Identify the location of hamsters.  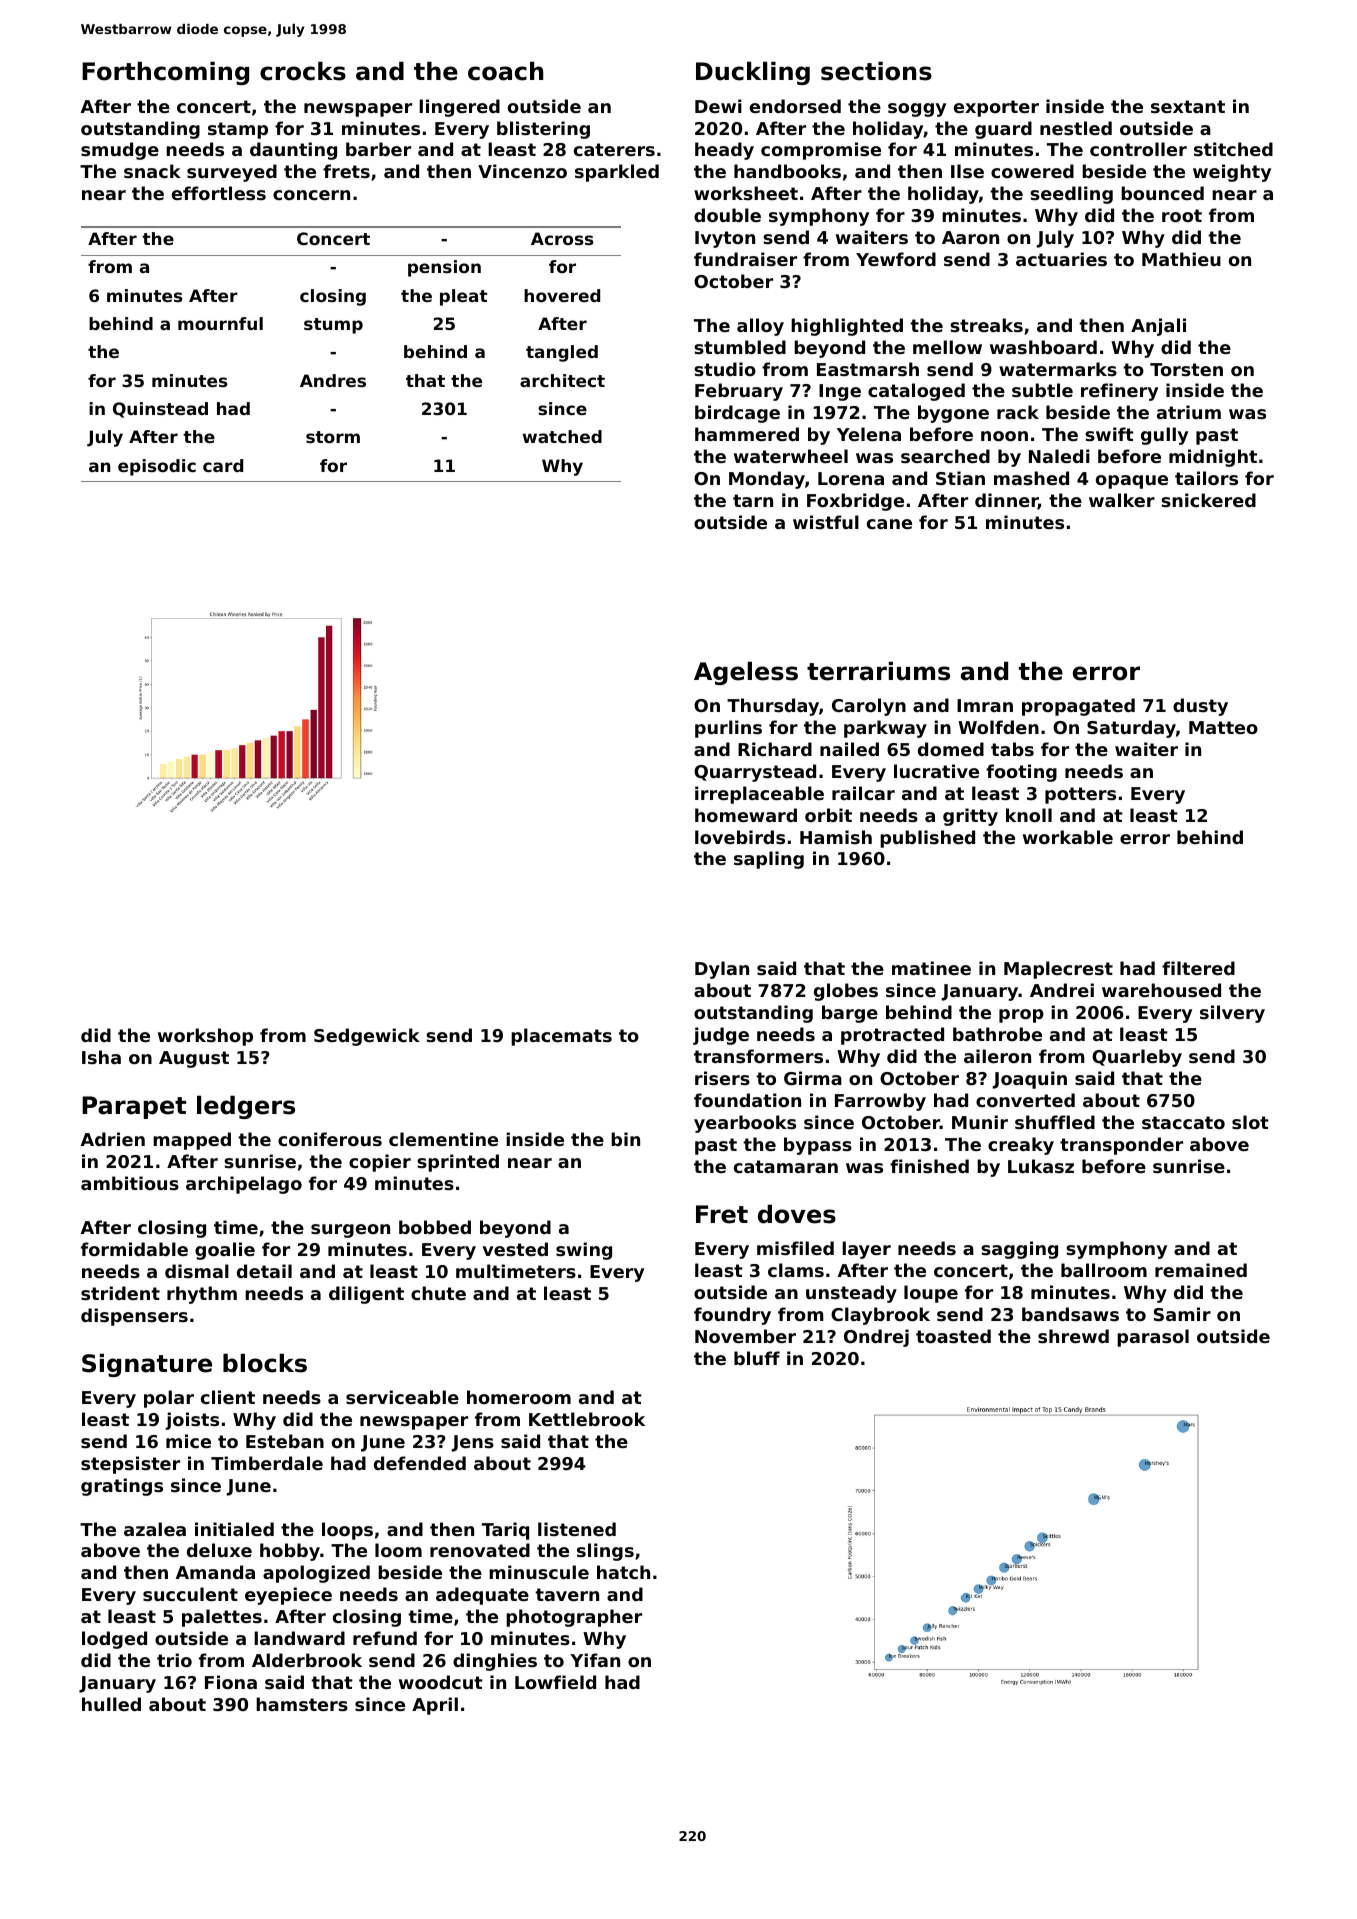
(302, 1704).
